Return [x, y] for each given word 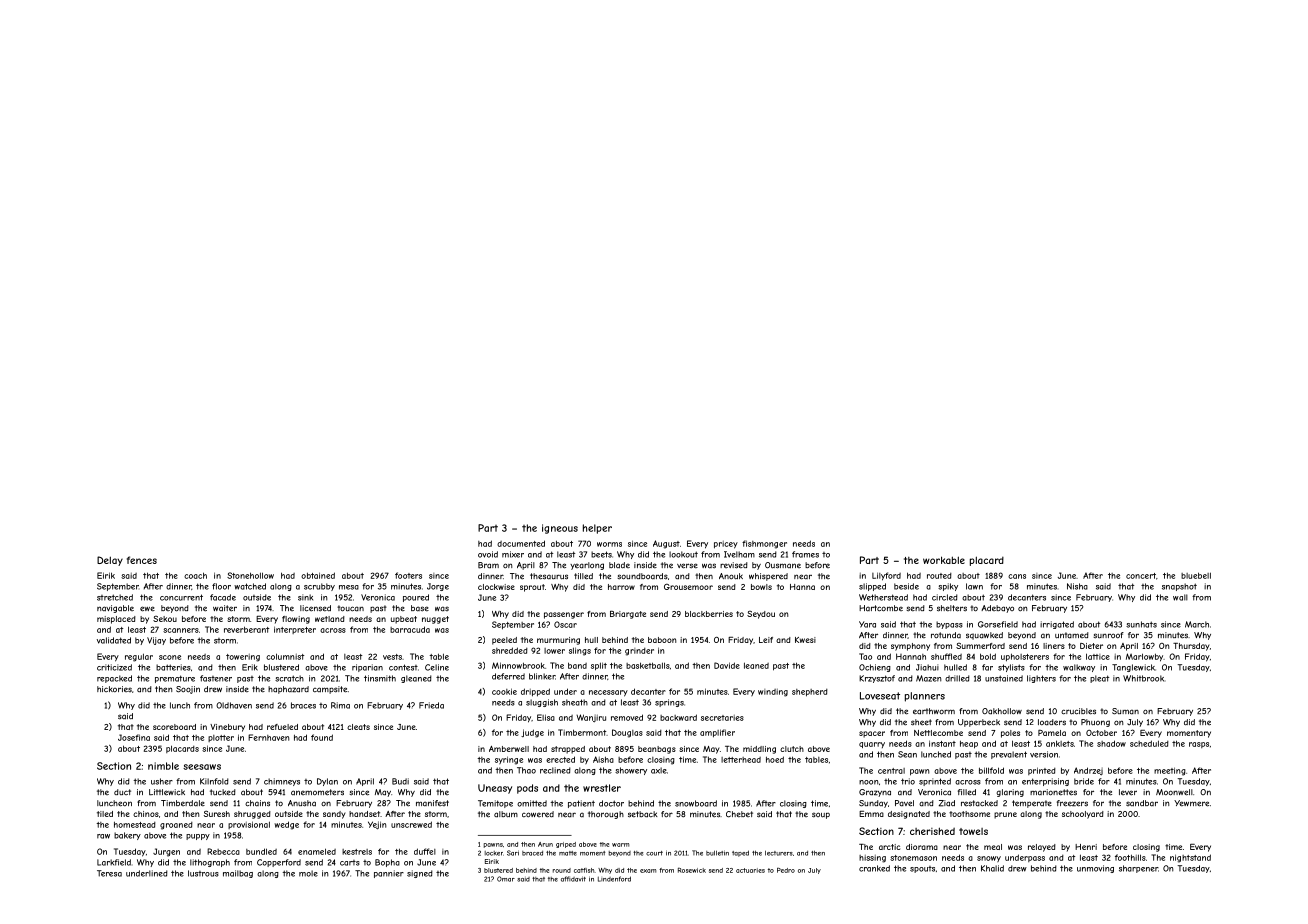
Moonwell [1174, 792]
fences [142, 560]
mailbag [238, 874]
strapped [568, 750]
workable [944, 560]
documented [521, 543]
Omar [506, 879]
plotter [221, 738]
